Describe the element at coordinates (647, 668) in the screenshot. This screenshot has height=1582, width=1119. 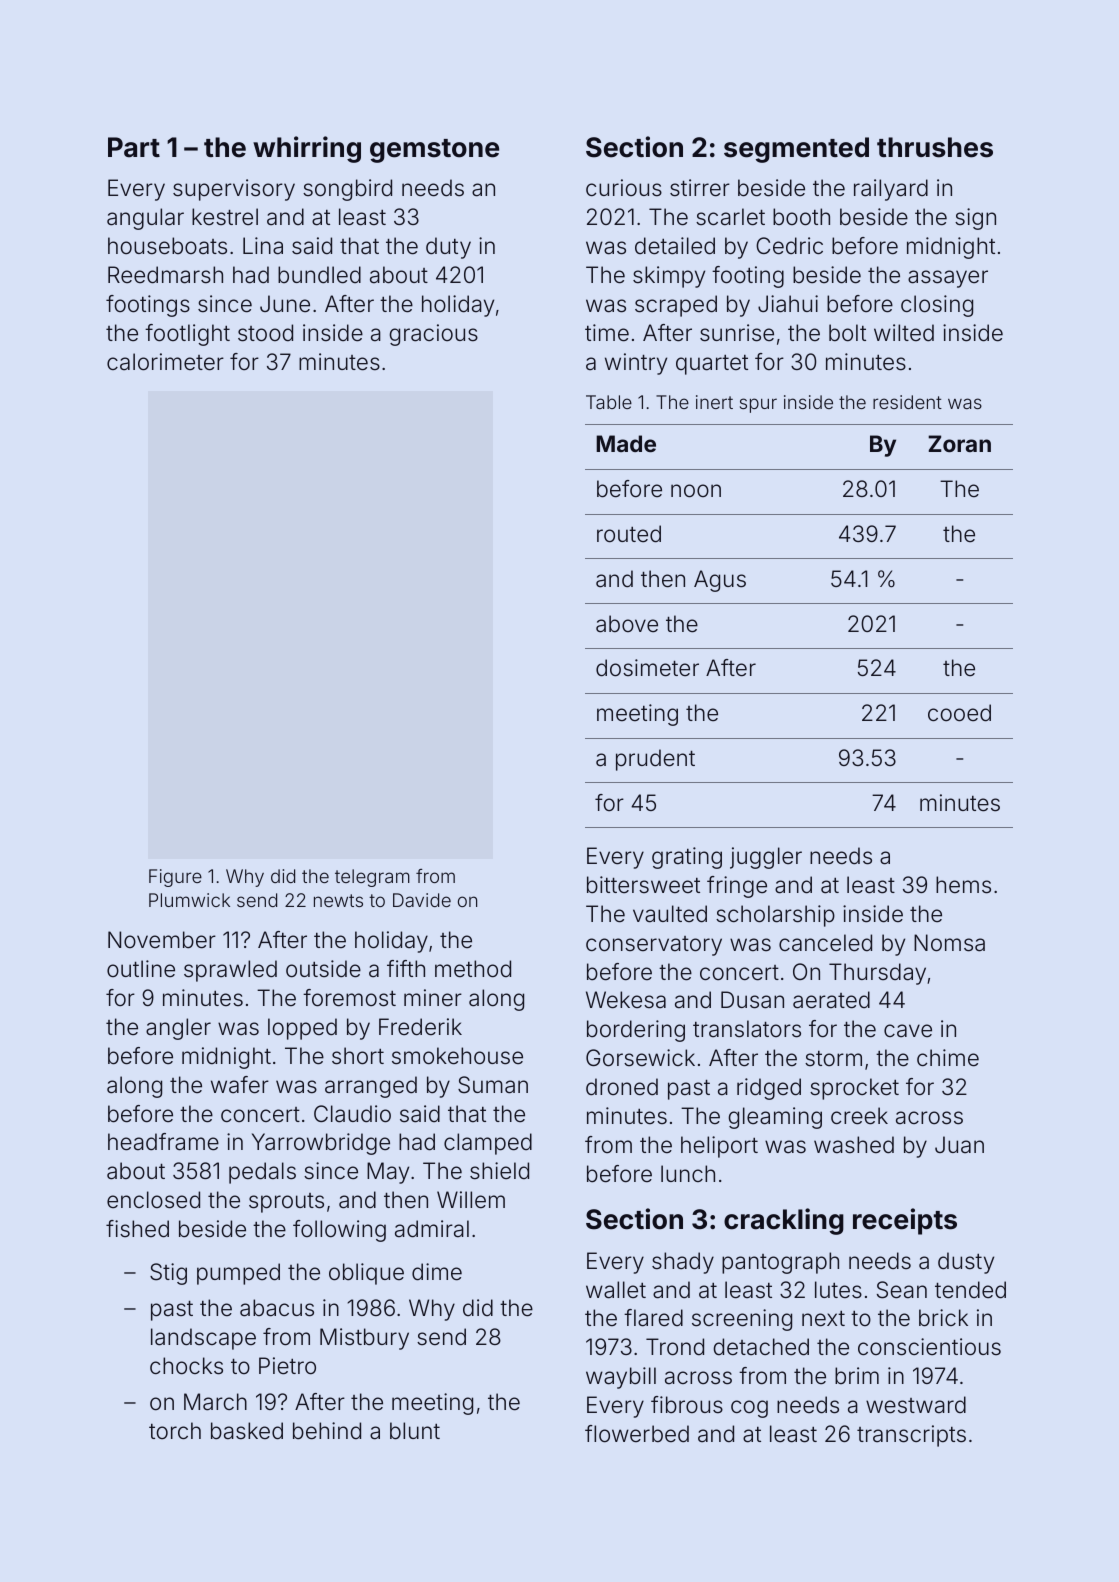
I see `dosimeter` at that location.
